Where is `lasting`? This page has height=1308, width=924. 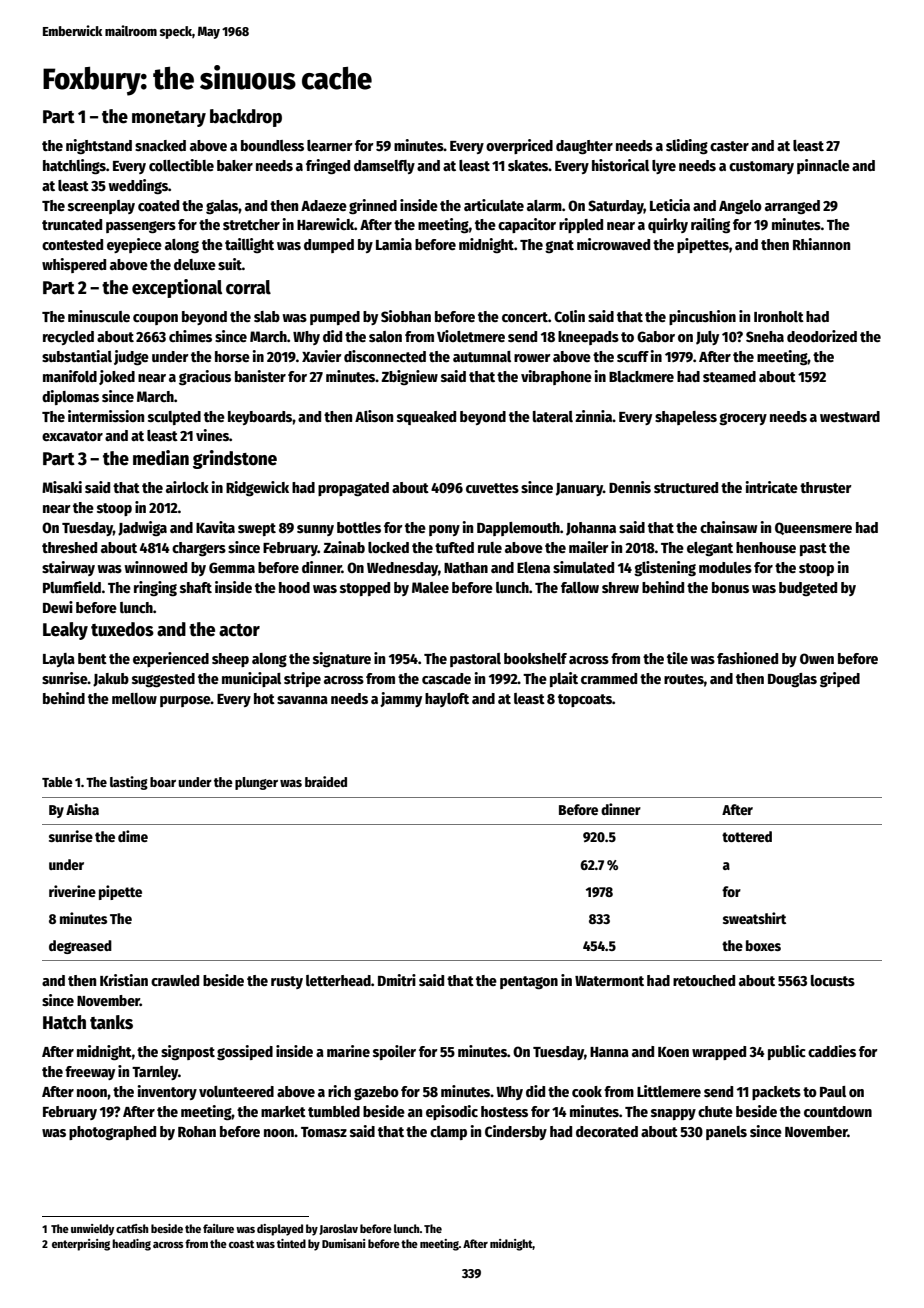 lasting is located at coordinates (129, 783).
